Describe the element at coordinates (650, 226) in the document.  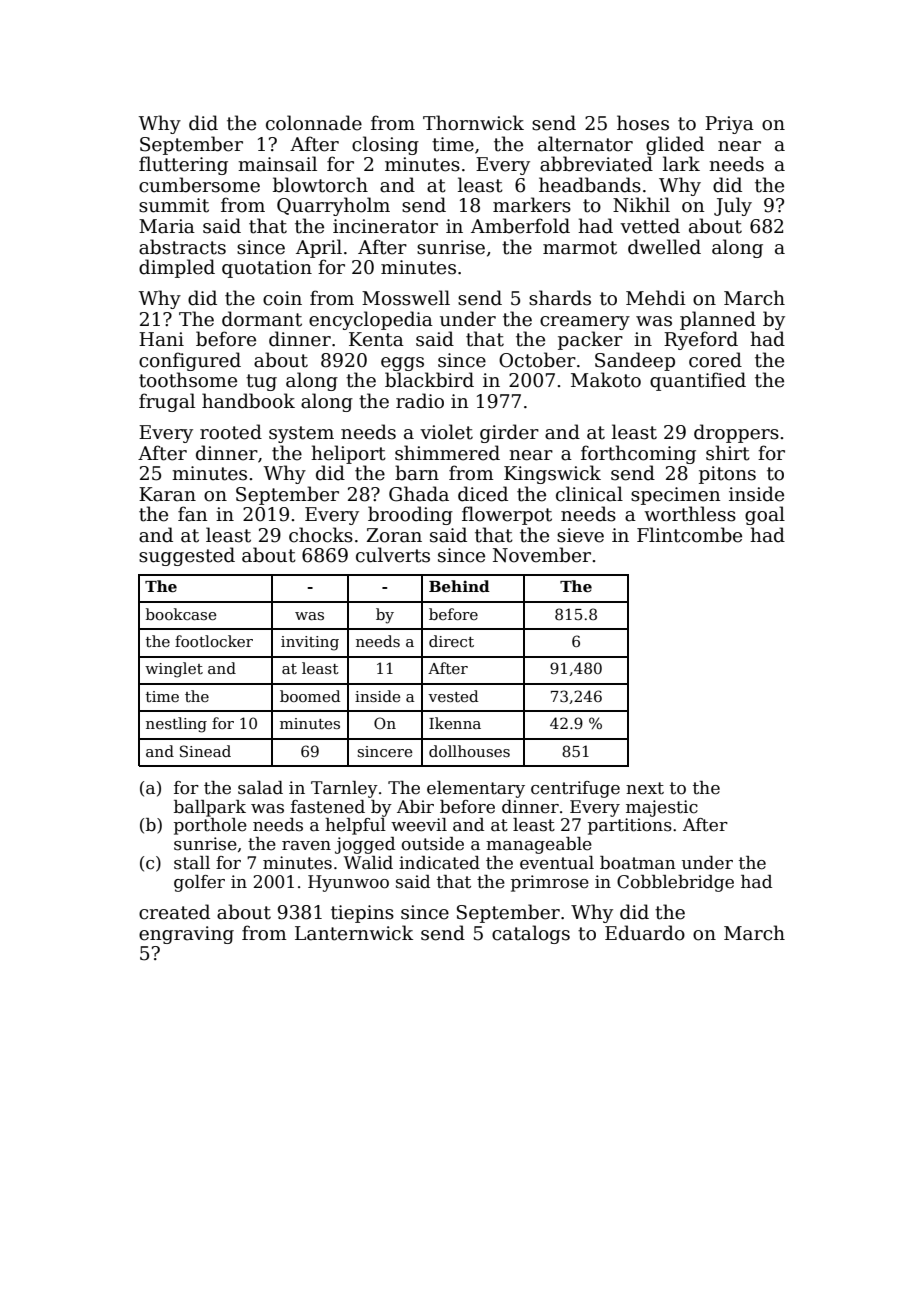
I see `vetted` at that location.
